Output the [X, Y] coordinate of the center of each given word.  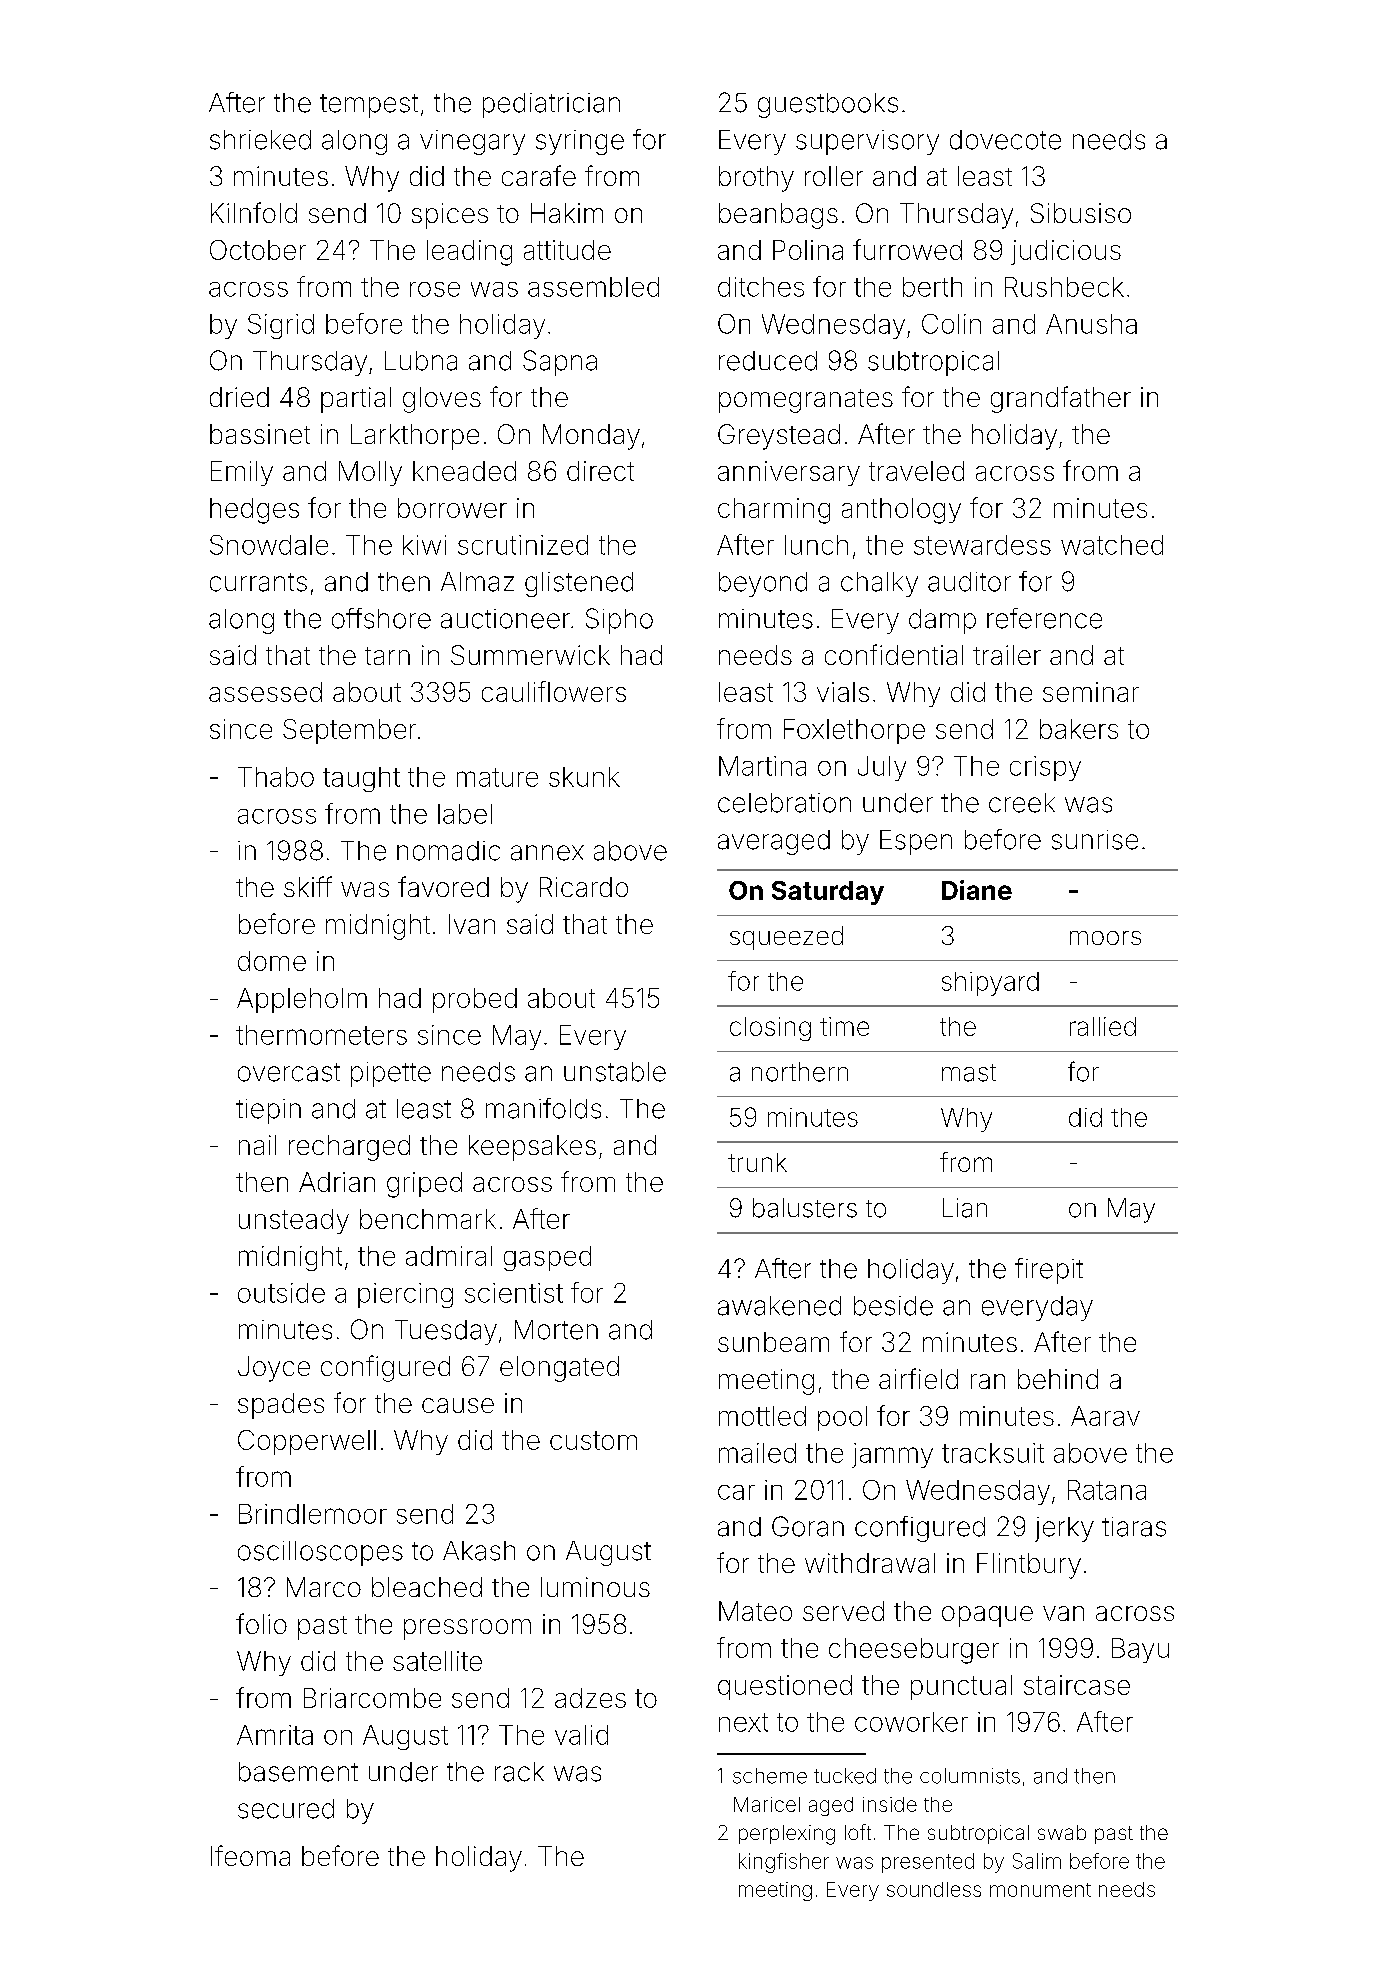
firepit [1049, 1271]
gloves [442, 400]
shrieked [260, 140]
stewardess [982, 545]
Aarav [1105, 1416]
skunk [584, 777]
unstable [615, 1072]
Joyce [274, 1369]
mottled [762, 1416]
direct [600, 471]
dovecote [1005, 140]
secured [286, 1809]
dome [272, 961]
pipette [391, 1074]
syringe [580, 142]
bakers [1079, 729]
